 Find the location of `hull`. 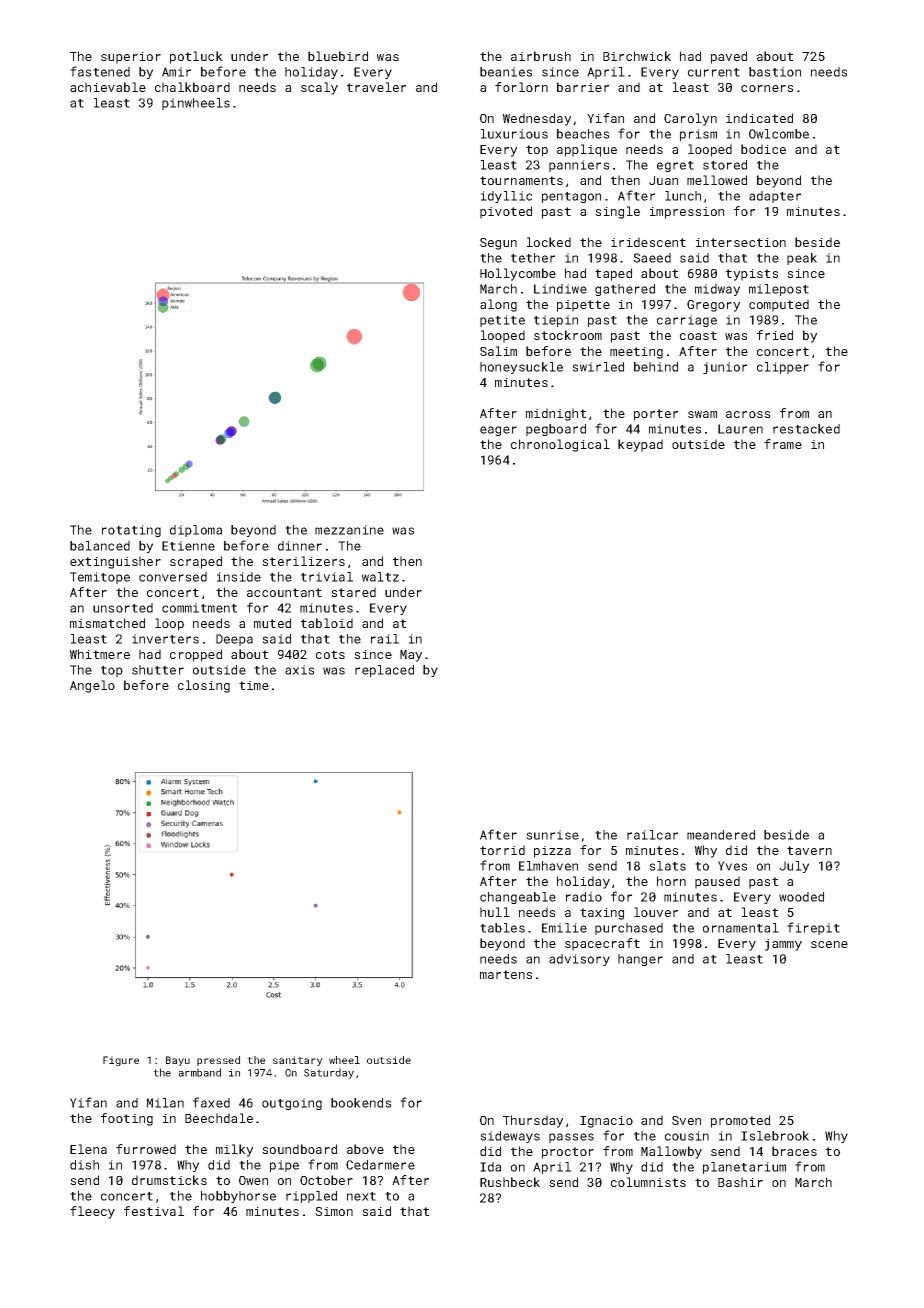

hull is located at coordinates (495, 912).
